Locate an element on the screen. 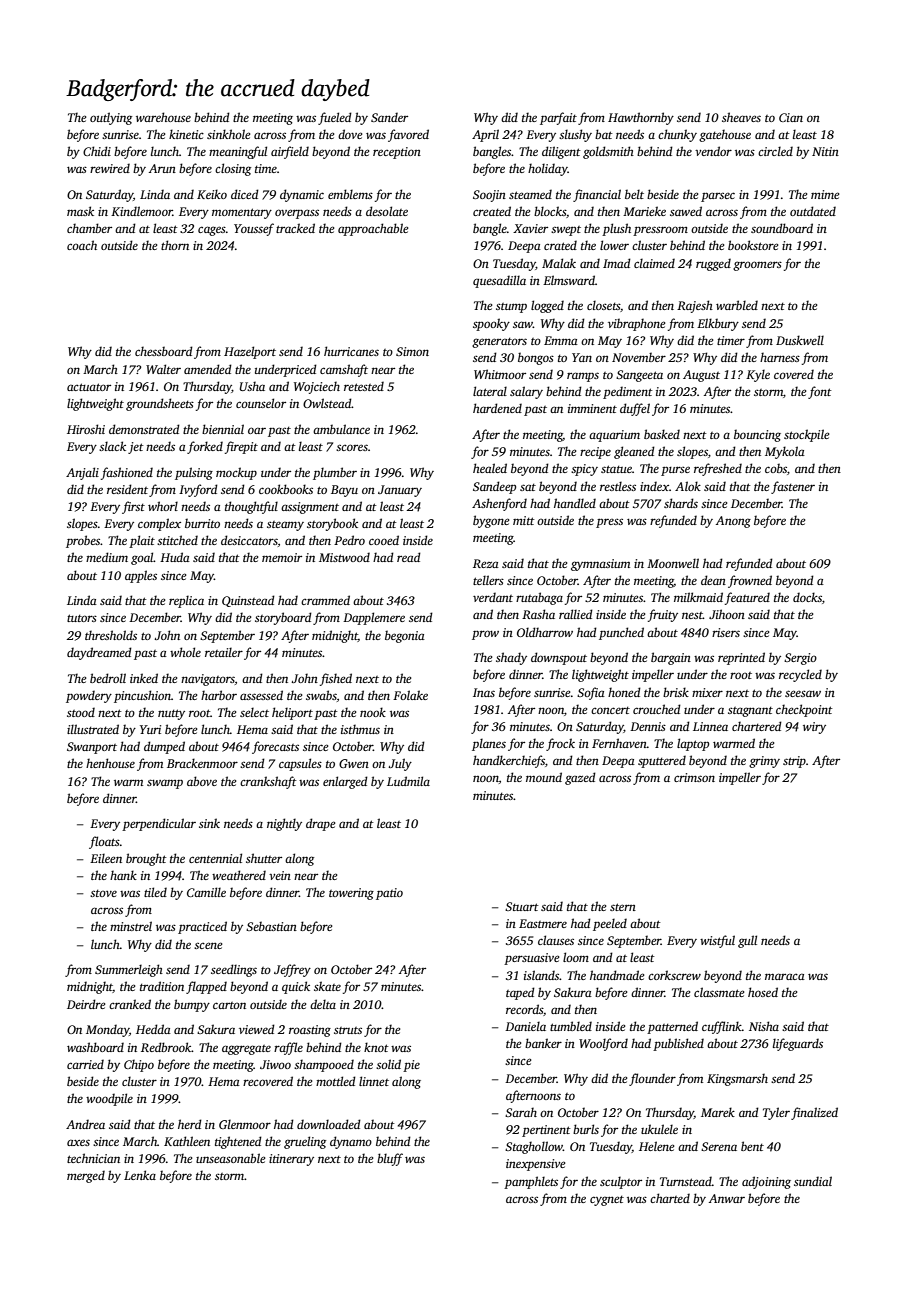 Image resolution: width=908 pixels, height=1316 pixels. Quinstead is located at coordinates (248, 601).
